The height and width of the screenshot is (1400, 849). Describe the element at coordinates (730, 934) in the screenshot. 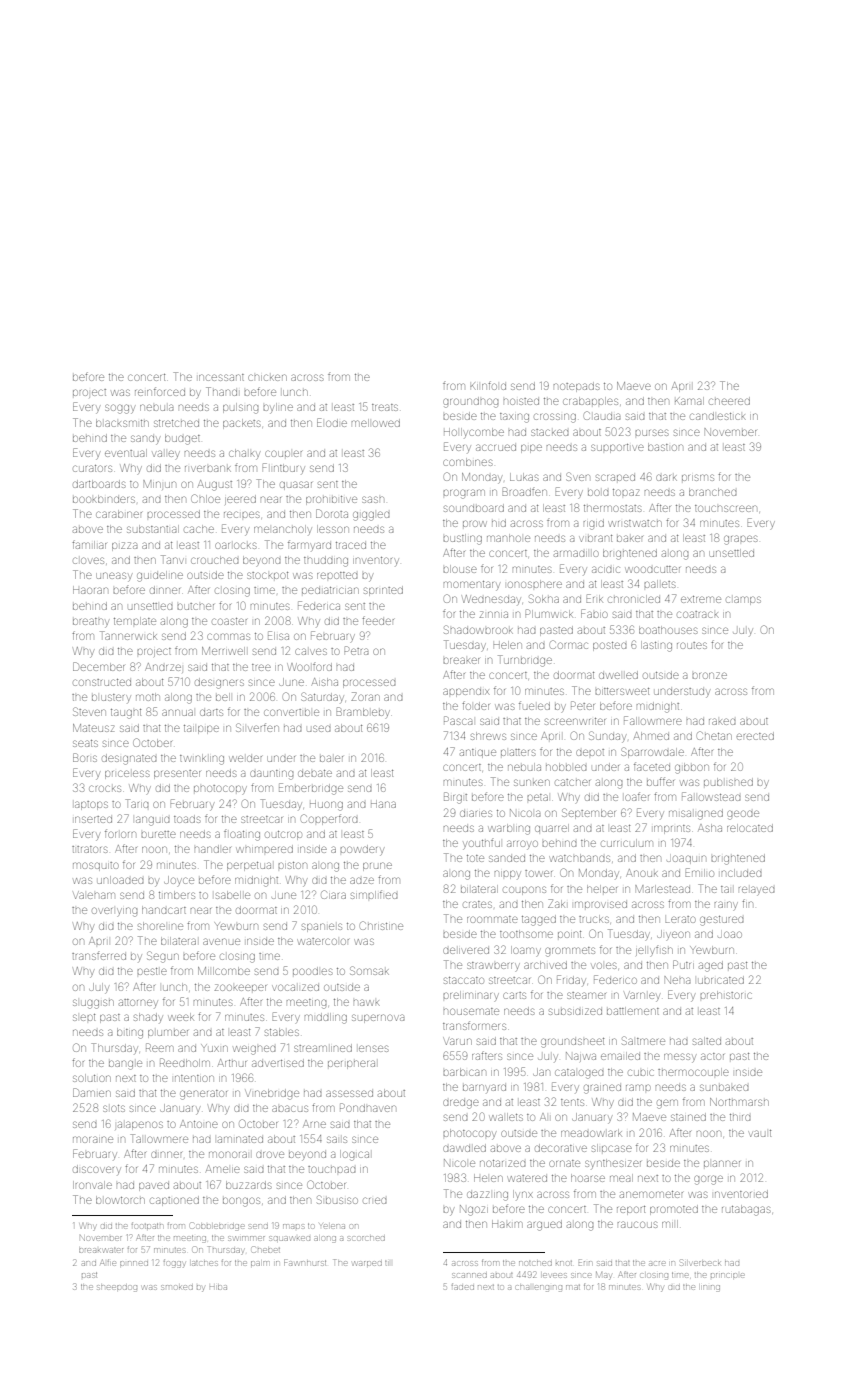

I see `Joao` at that location.
